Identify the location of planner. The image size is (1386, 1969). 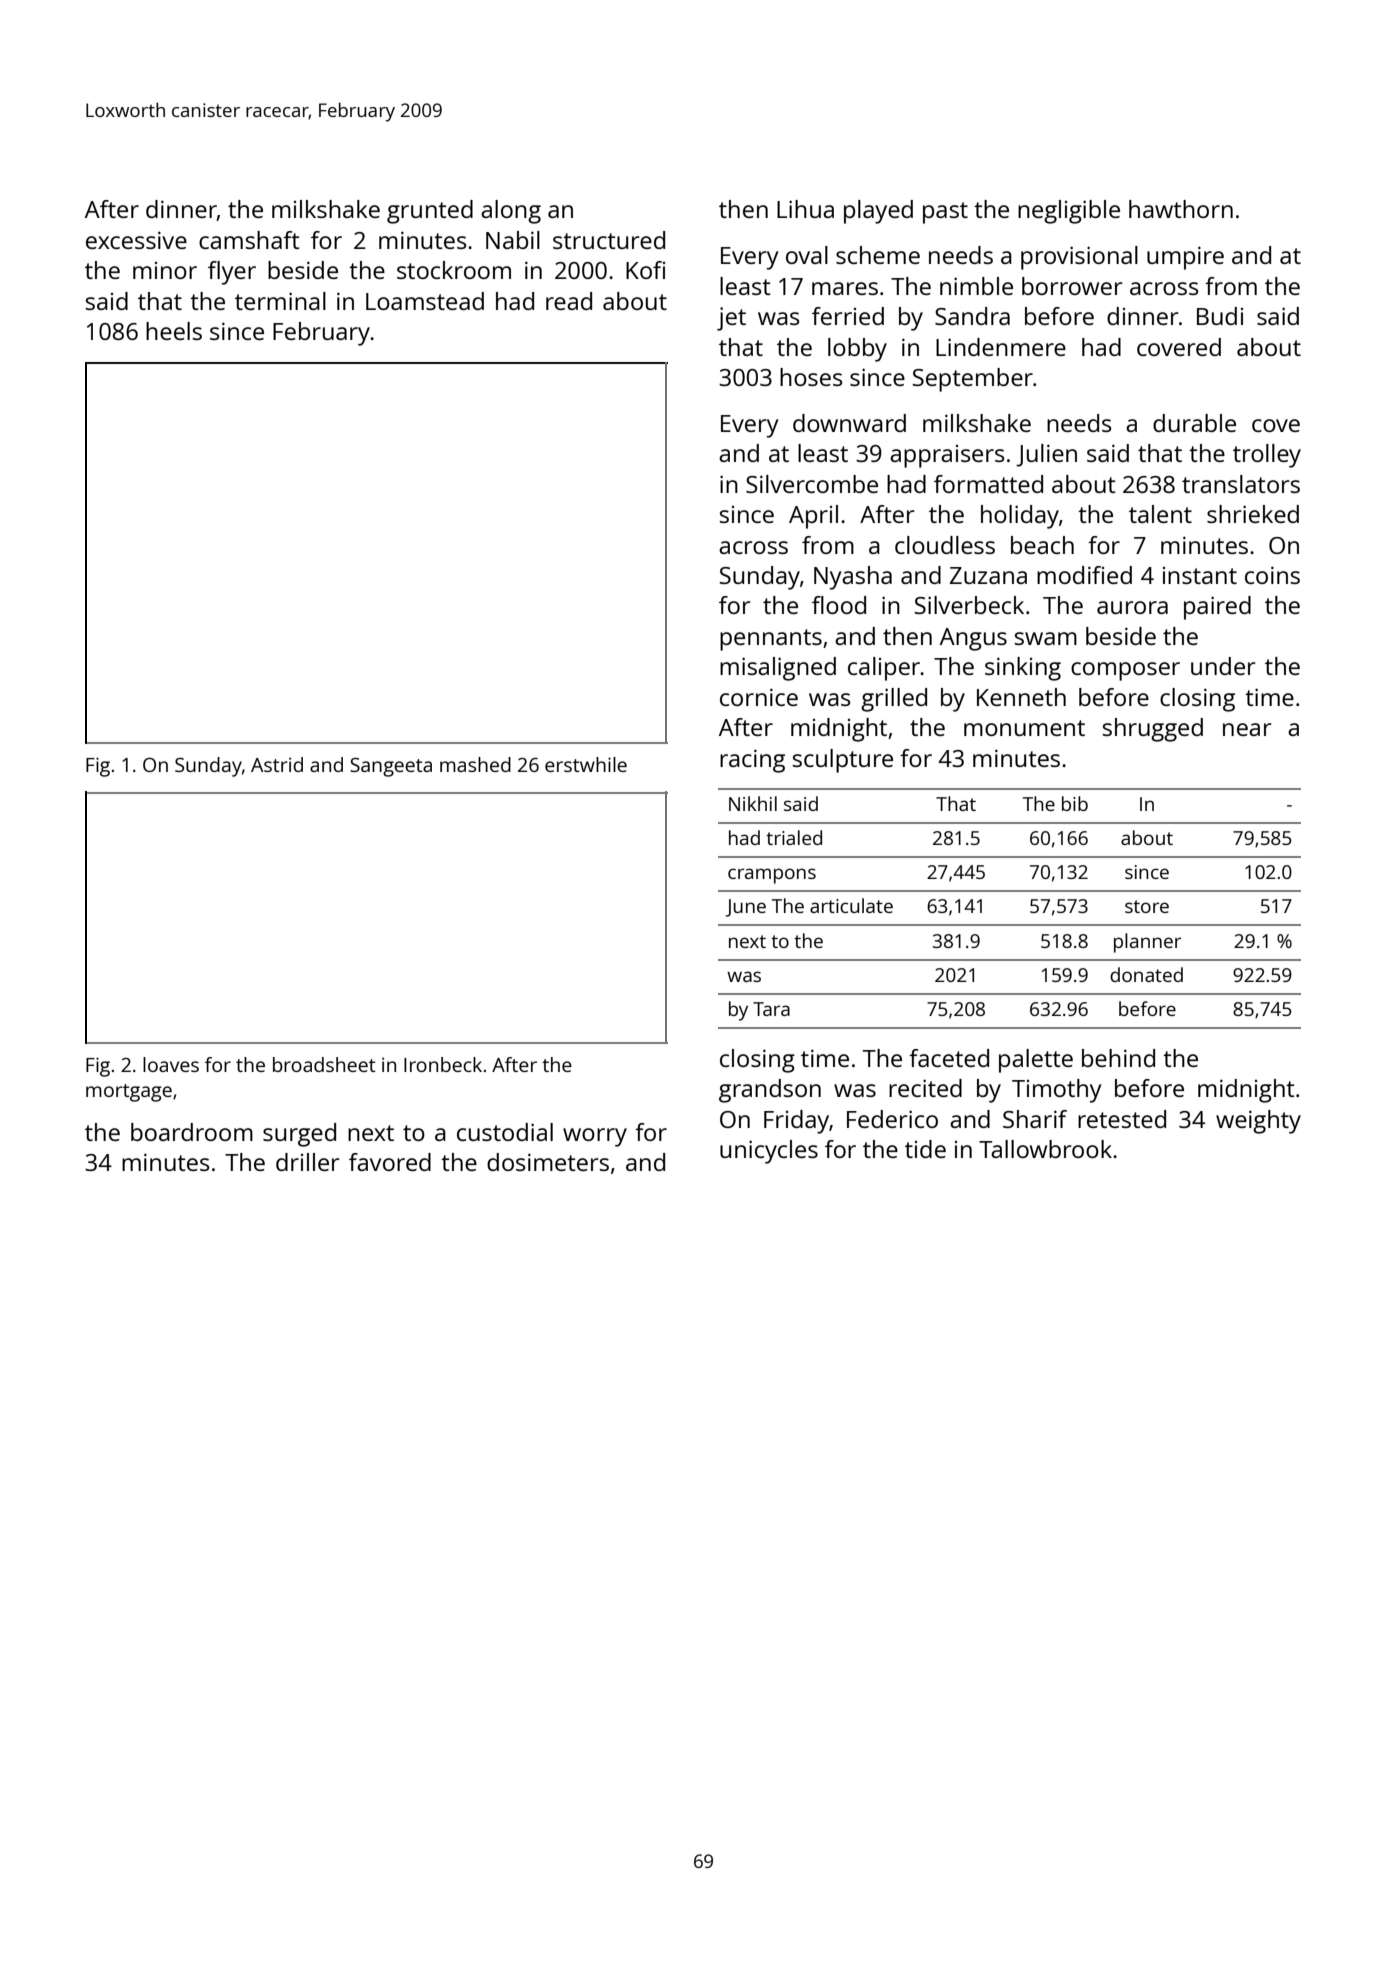
(1147, 943).
